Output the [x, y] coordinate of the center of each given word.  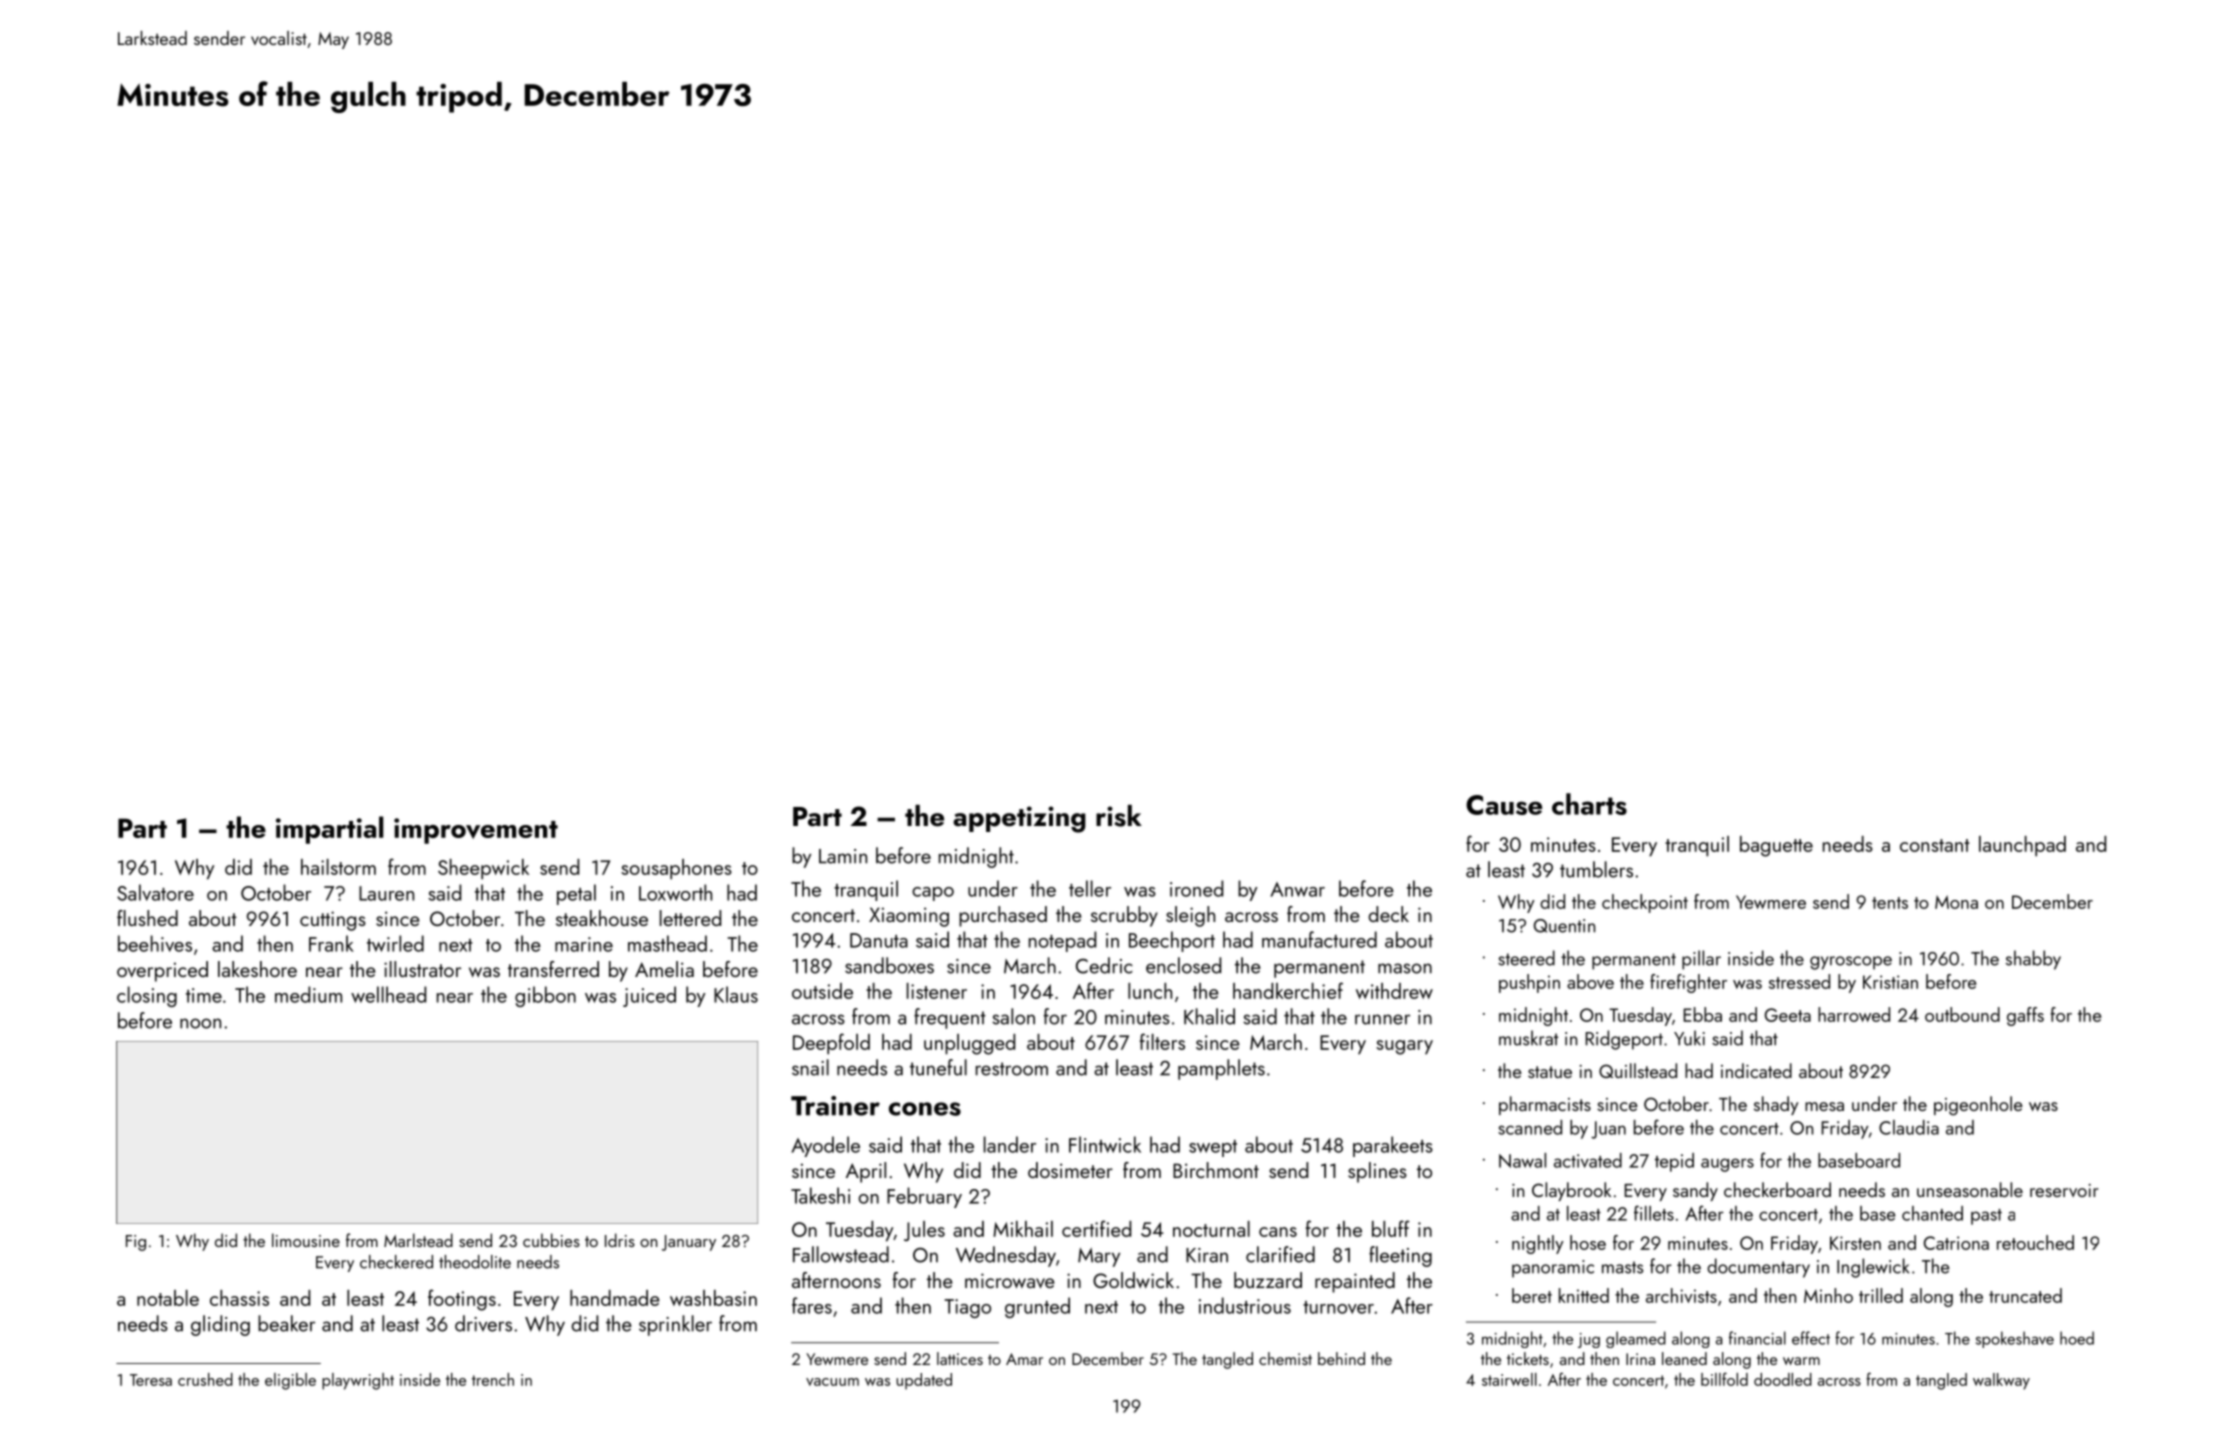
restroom [1012, 1069]
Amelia [664, 969]
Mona [1956, 902]
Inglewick [1873, 1268]
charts [1589, 804]
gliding [220, 1325]
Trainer [835, 1106]
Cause [1504, 805]
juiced [649, 996]
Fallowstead [841, 1254]
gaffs [2025, 1016]
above [1590, 981]
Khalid [1209, 1016]
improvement [476, 831]
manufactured [1319, 939]
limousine [306, 1240]
